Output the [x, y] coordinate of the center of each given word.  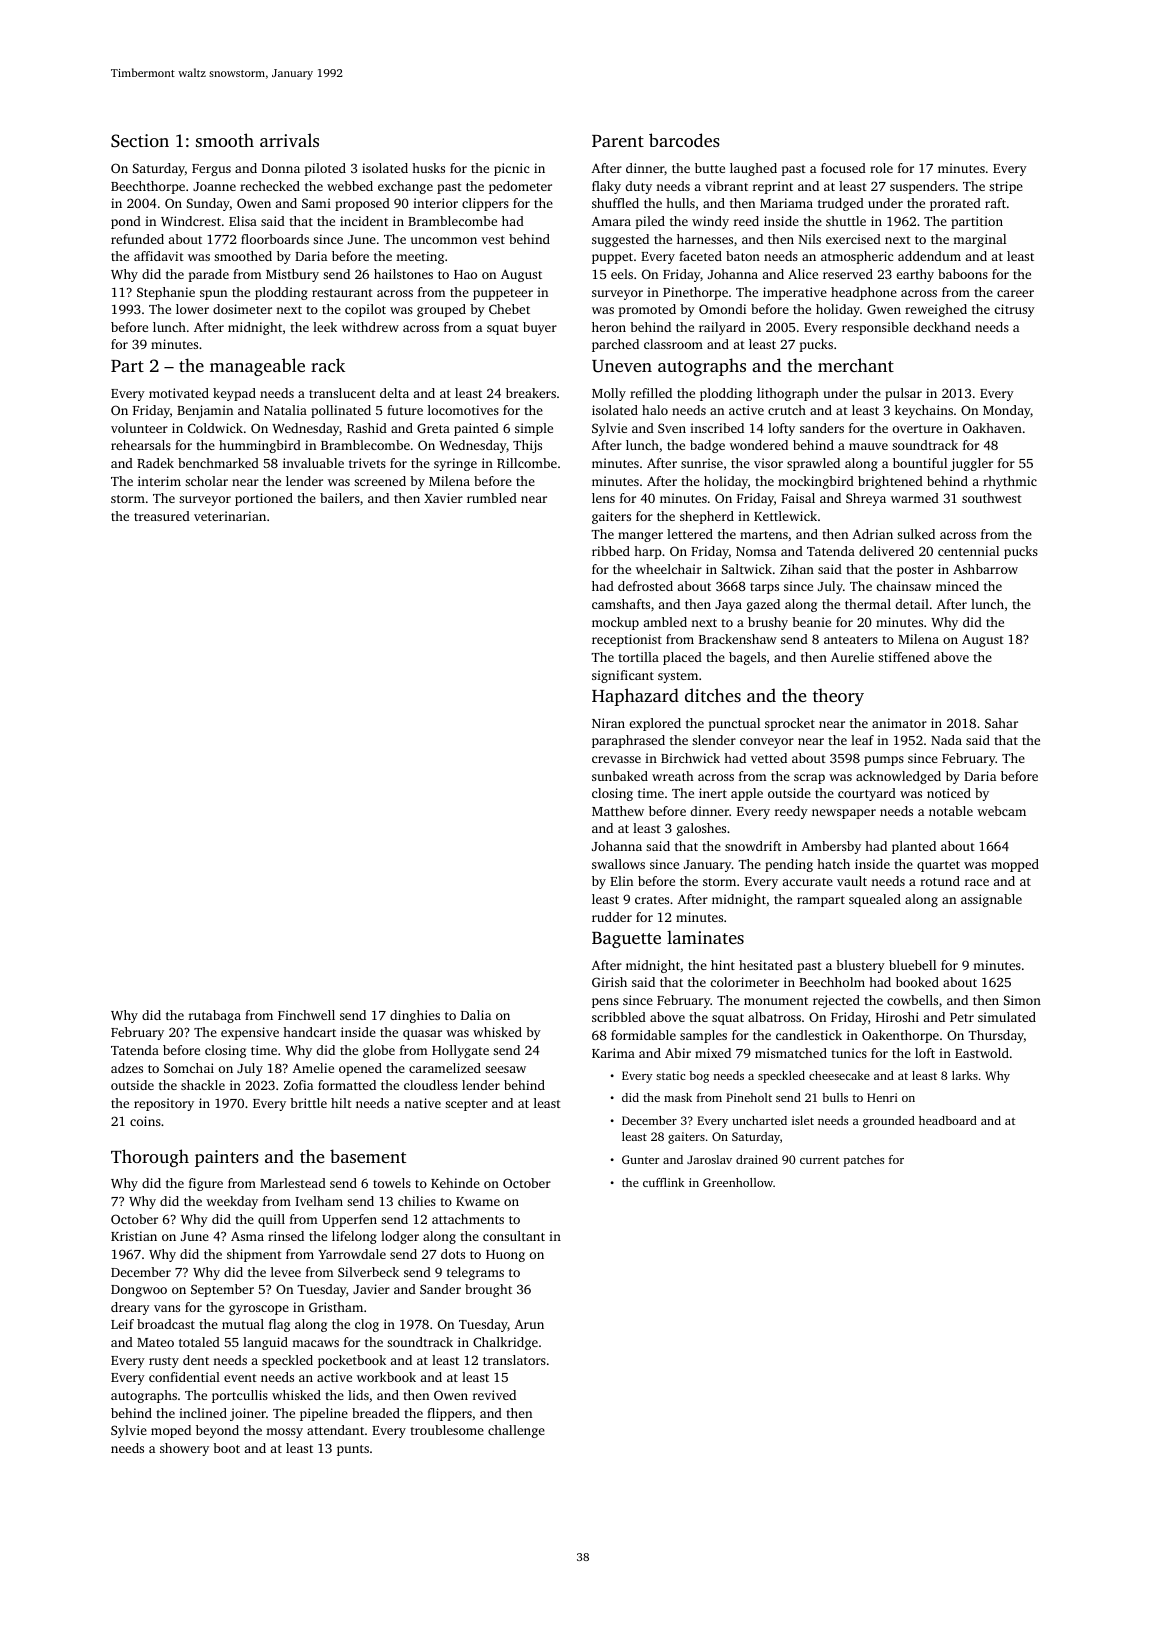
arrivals [289, 140]
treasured [162, 516]
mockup [615, 623]
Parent [618, 141]
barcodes [684, 140]
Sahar [1001, 723]
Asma [247, 1236]
